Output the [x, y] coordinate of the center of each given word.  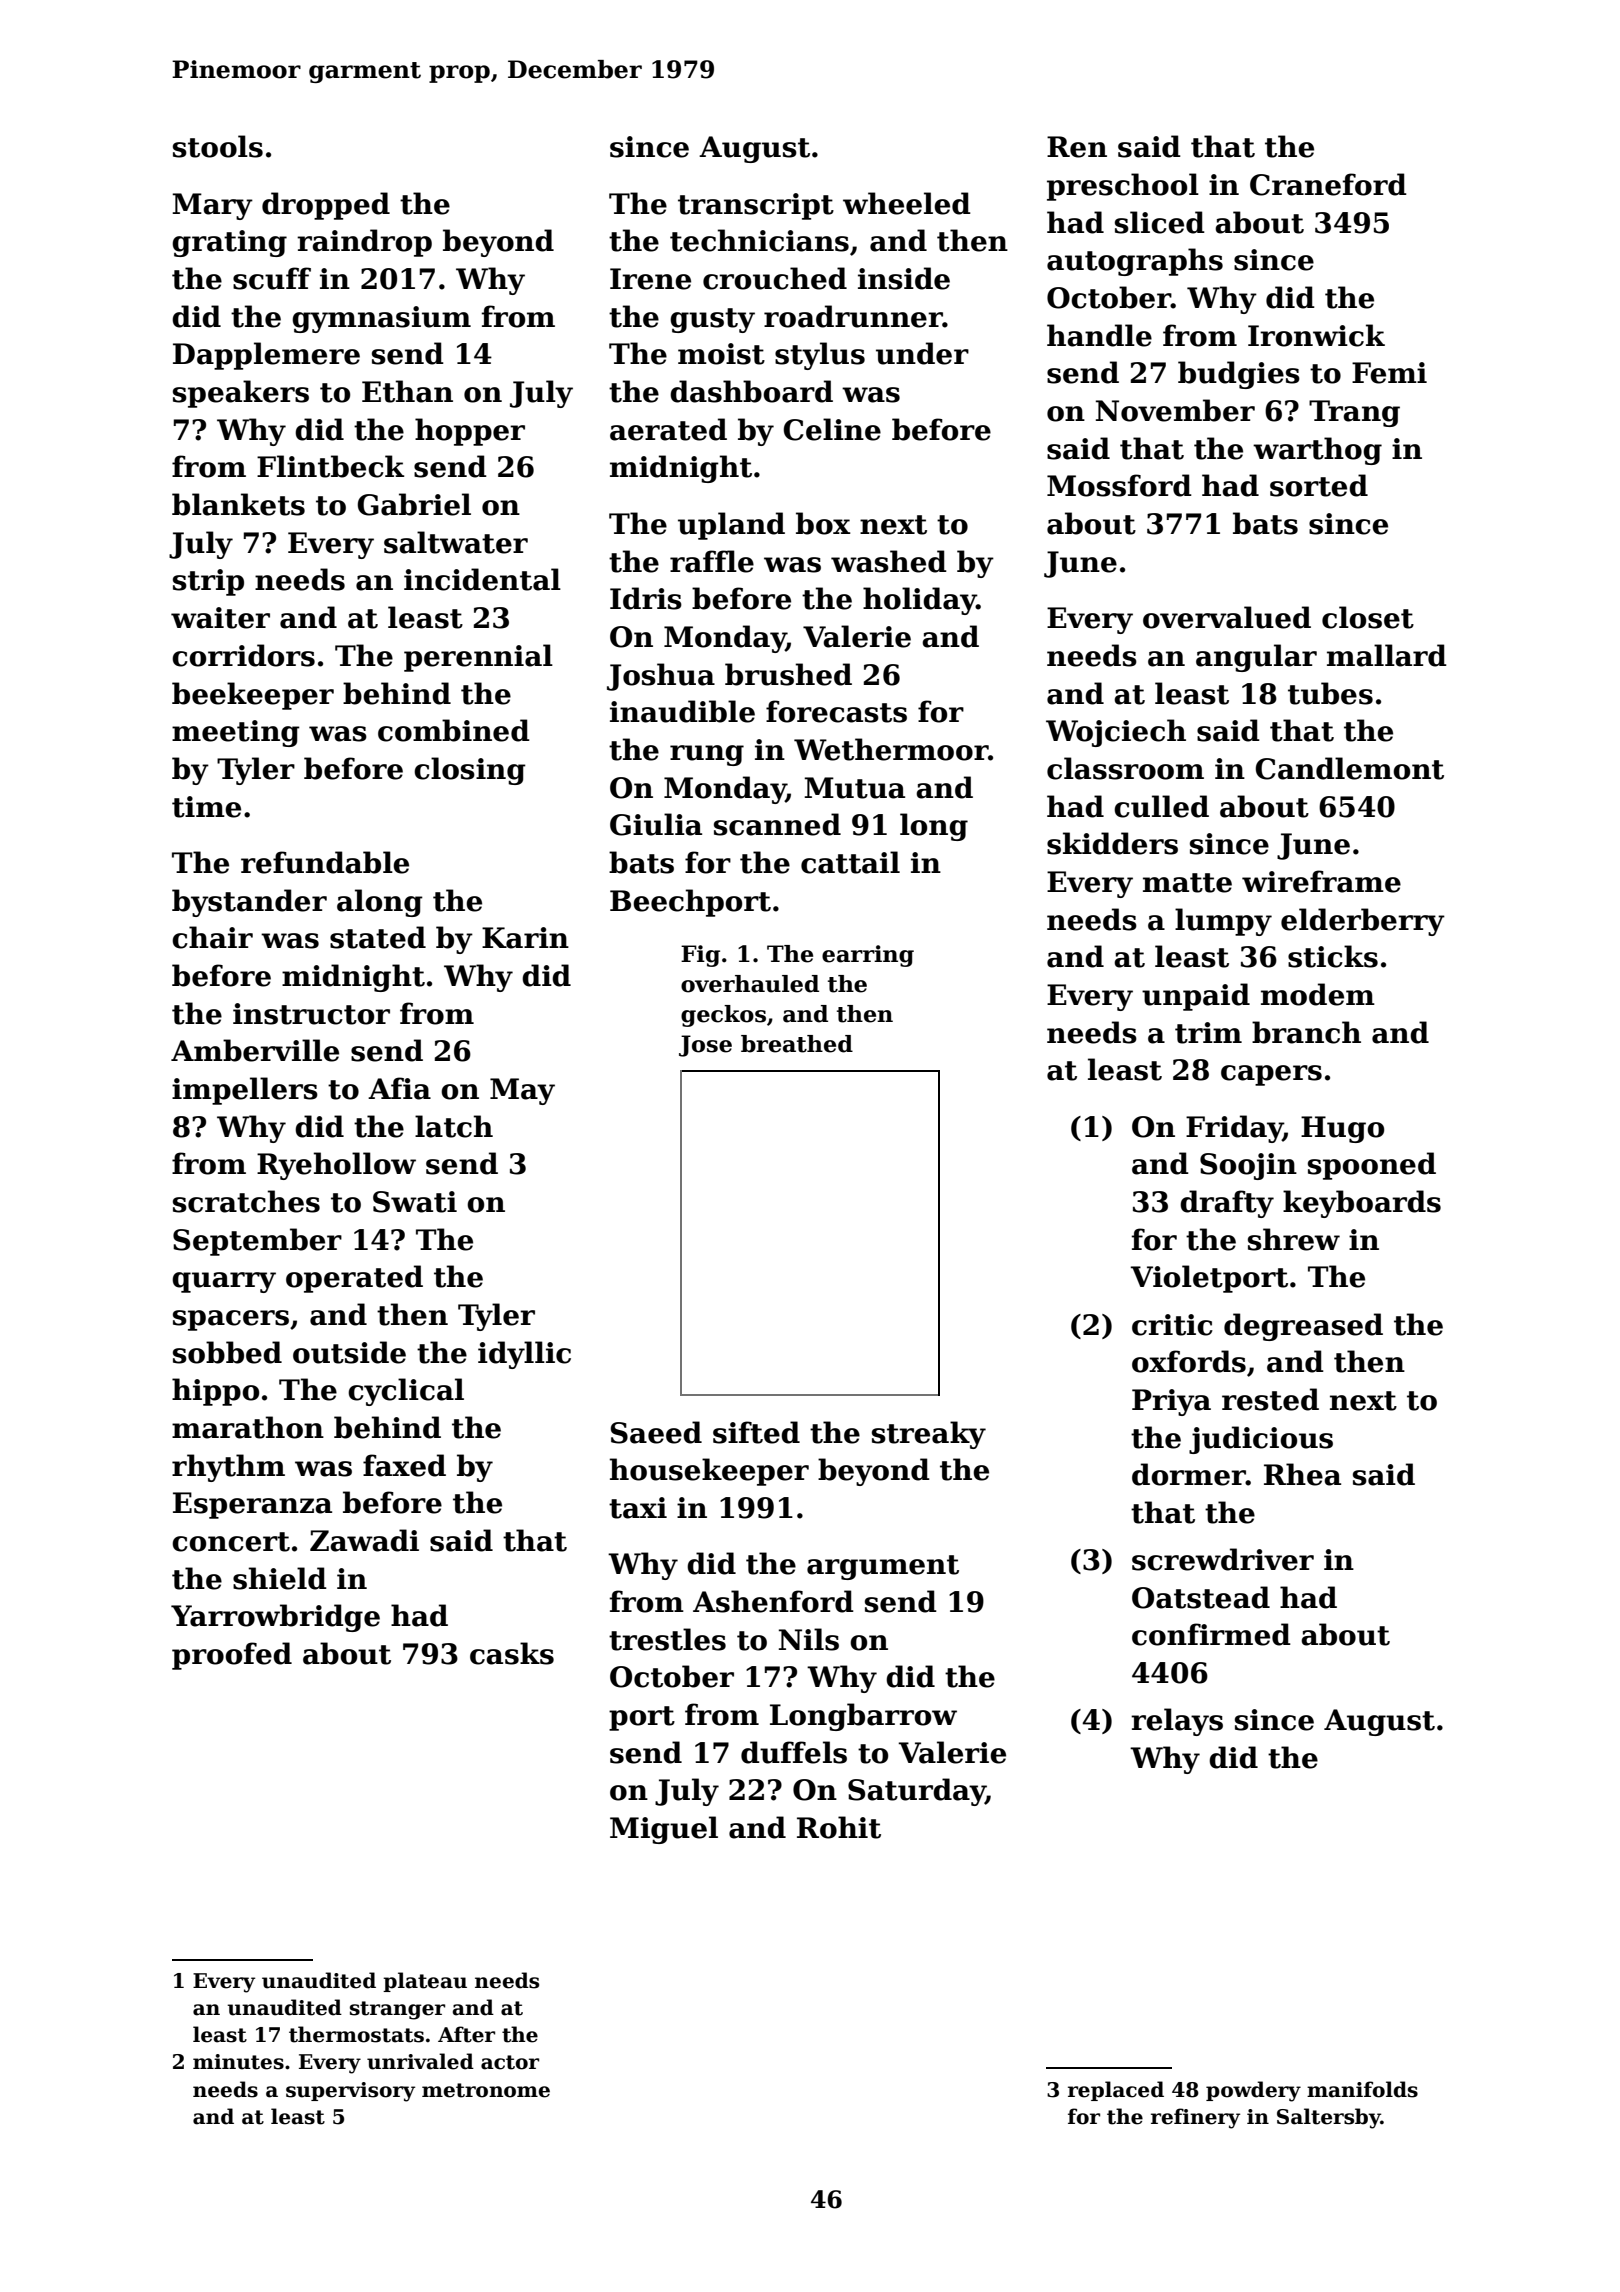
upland [731, 526]
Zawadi [364, 1540]
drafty [1227, 1204]
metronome [486, 2090]
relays [1177, 1722]
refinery [1195, 2118]
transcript [756, 206]
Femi [1389, 373]
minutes [238, 2062]
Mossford [1119, 485]
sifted [756, 1432]
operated [354, 1279]
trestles [667, 1639]
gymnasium [381, 319]
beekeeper [253, 696]
